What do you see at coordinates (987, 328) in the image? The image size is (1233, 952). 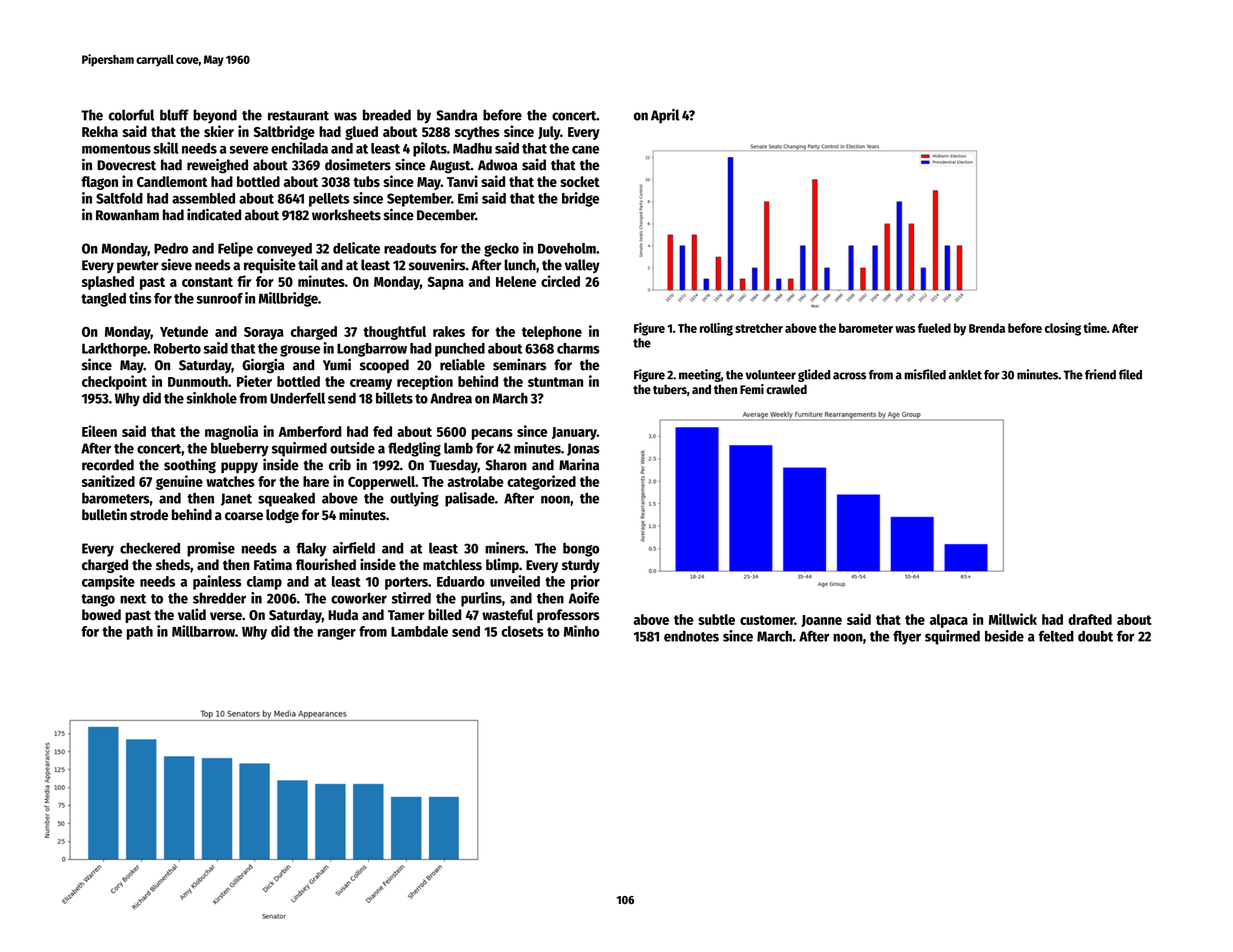 I see `Brenda` at bounding box center [987, 328].
